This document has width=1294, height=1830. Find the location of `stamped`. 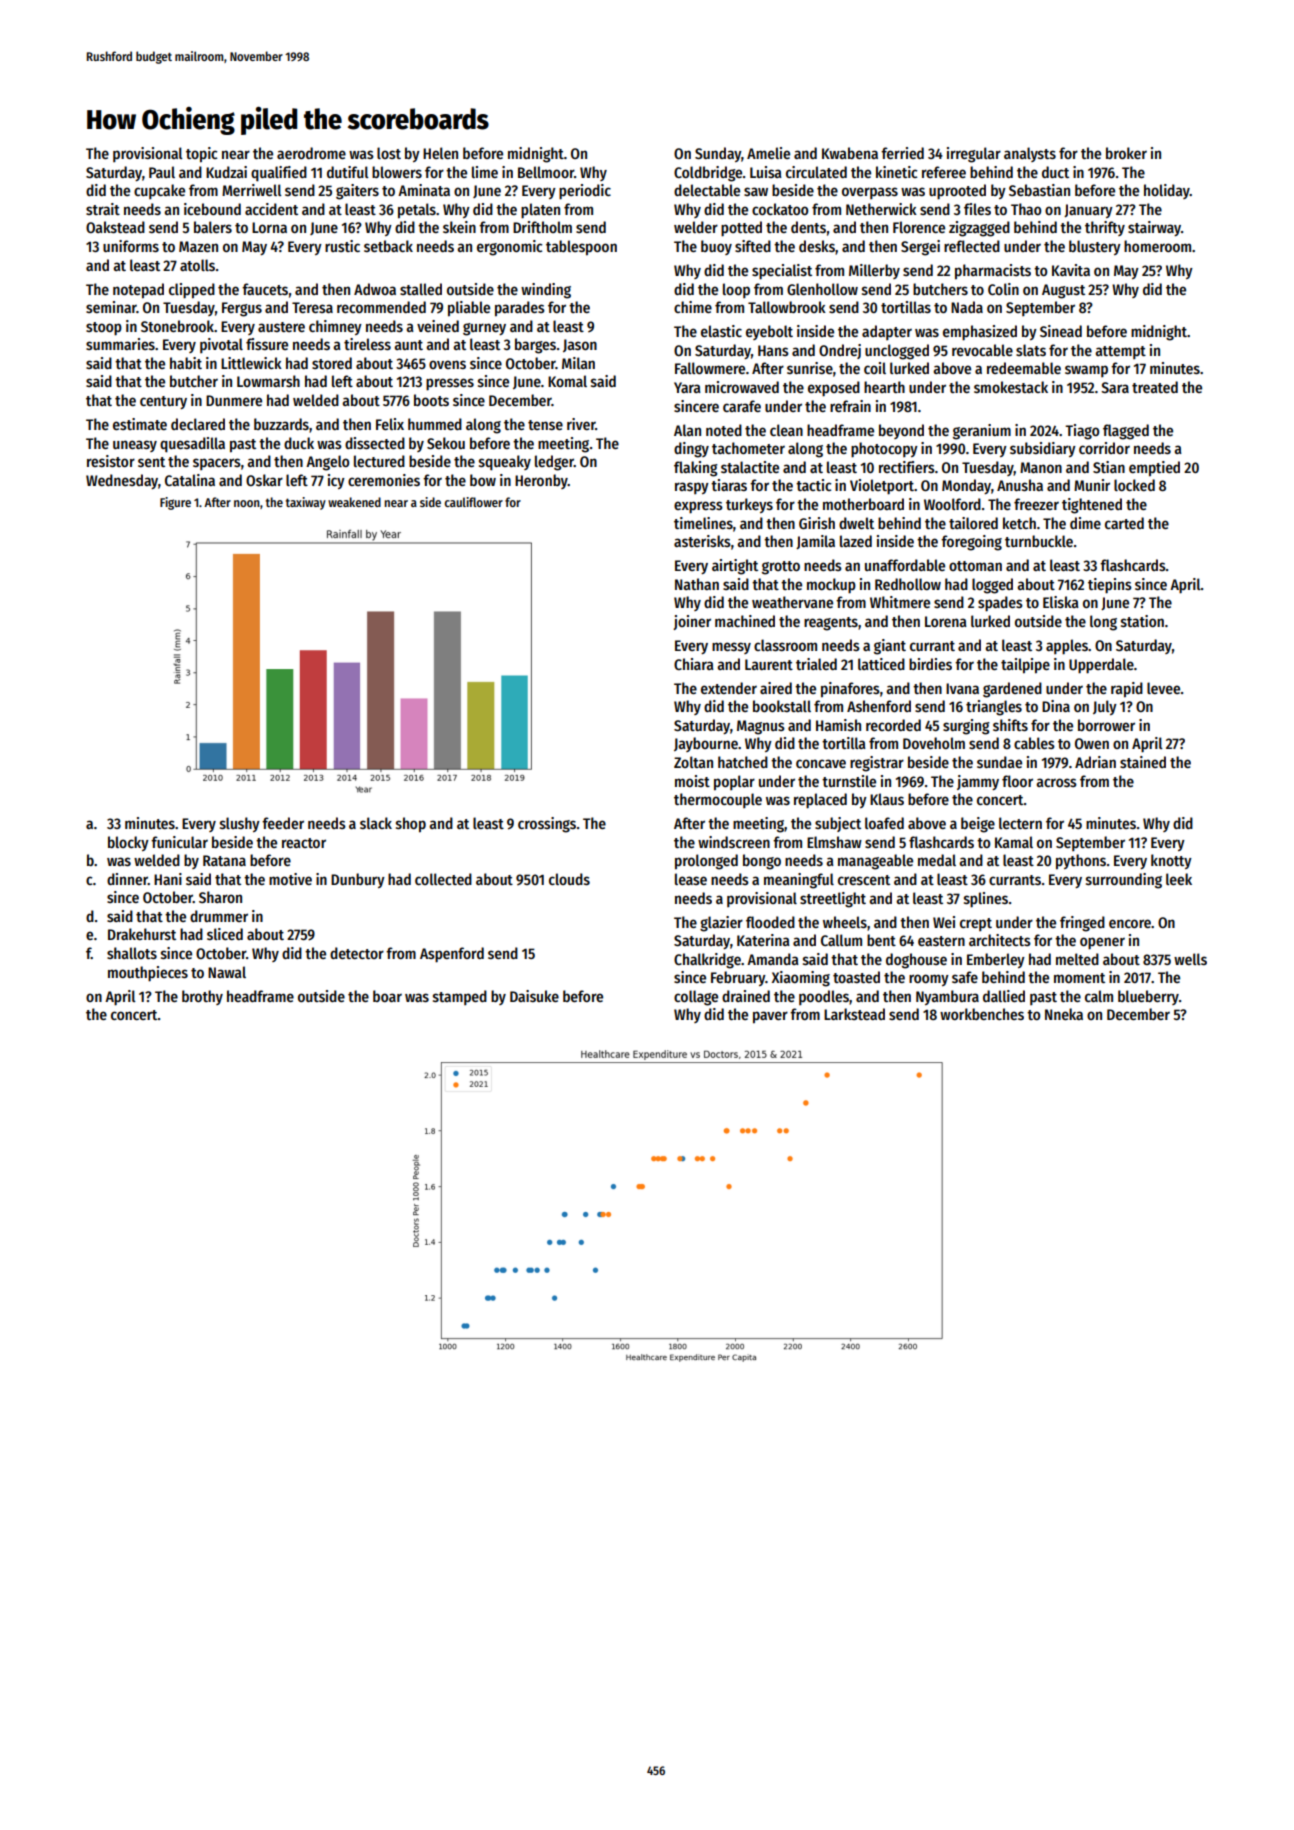

stamped is located at coordinates (460, 997).
